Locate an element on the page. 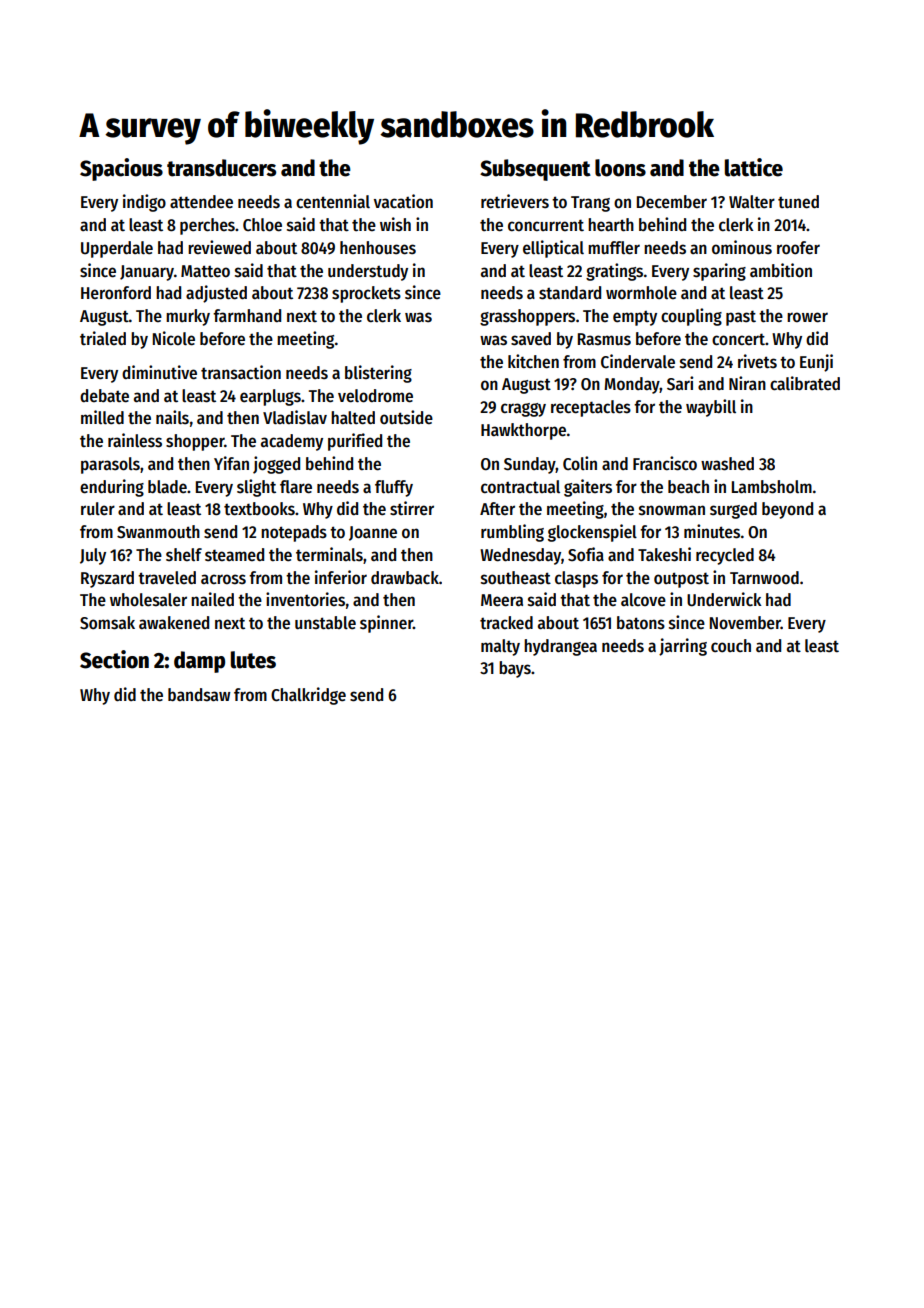 Image resolution: width=924 pixels, height=1308 pixels. sprockets is located at coordinates (366, 294).
